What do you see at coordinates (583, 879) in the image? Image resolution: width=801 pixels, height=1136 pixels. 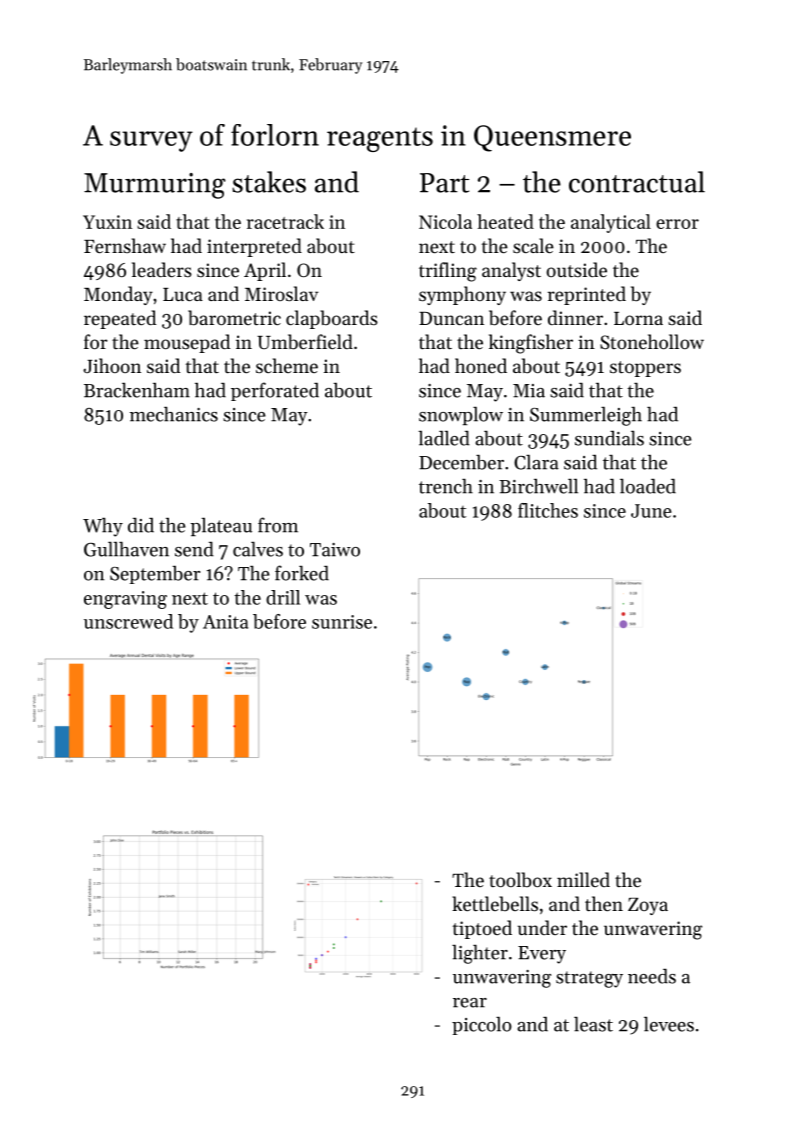 I see `milled` at bounding box center [583, 879].
